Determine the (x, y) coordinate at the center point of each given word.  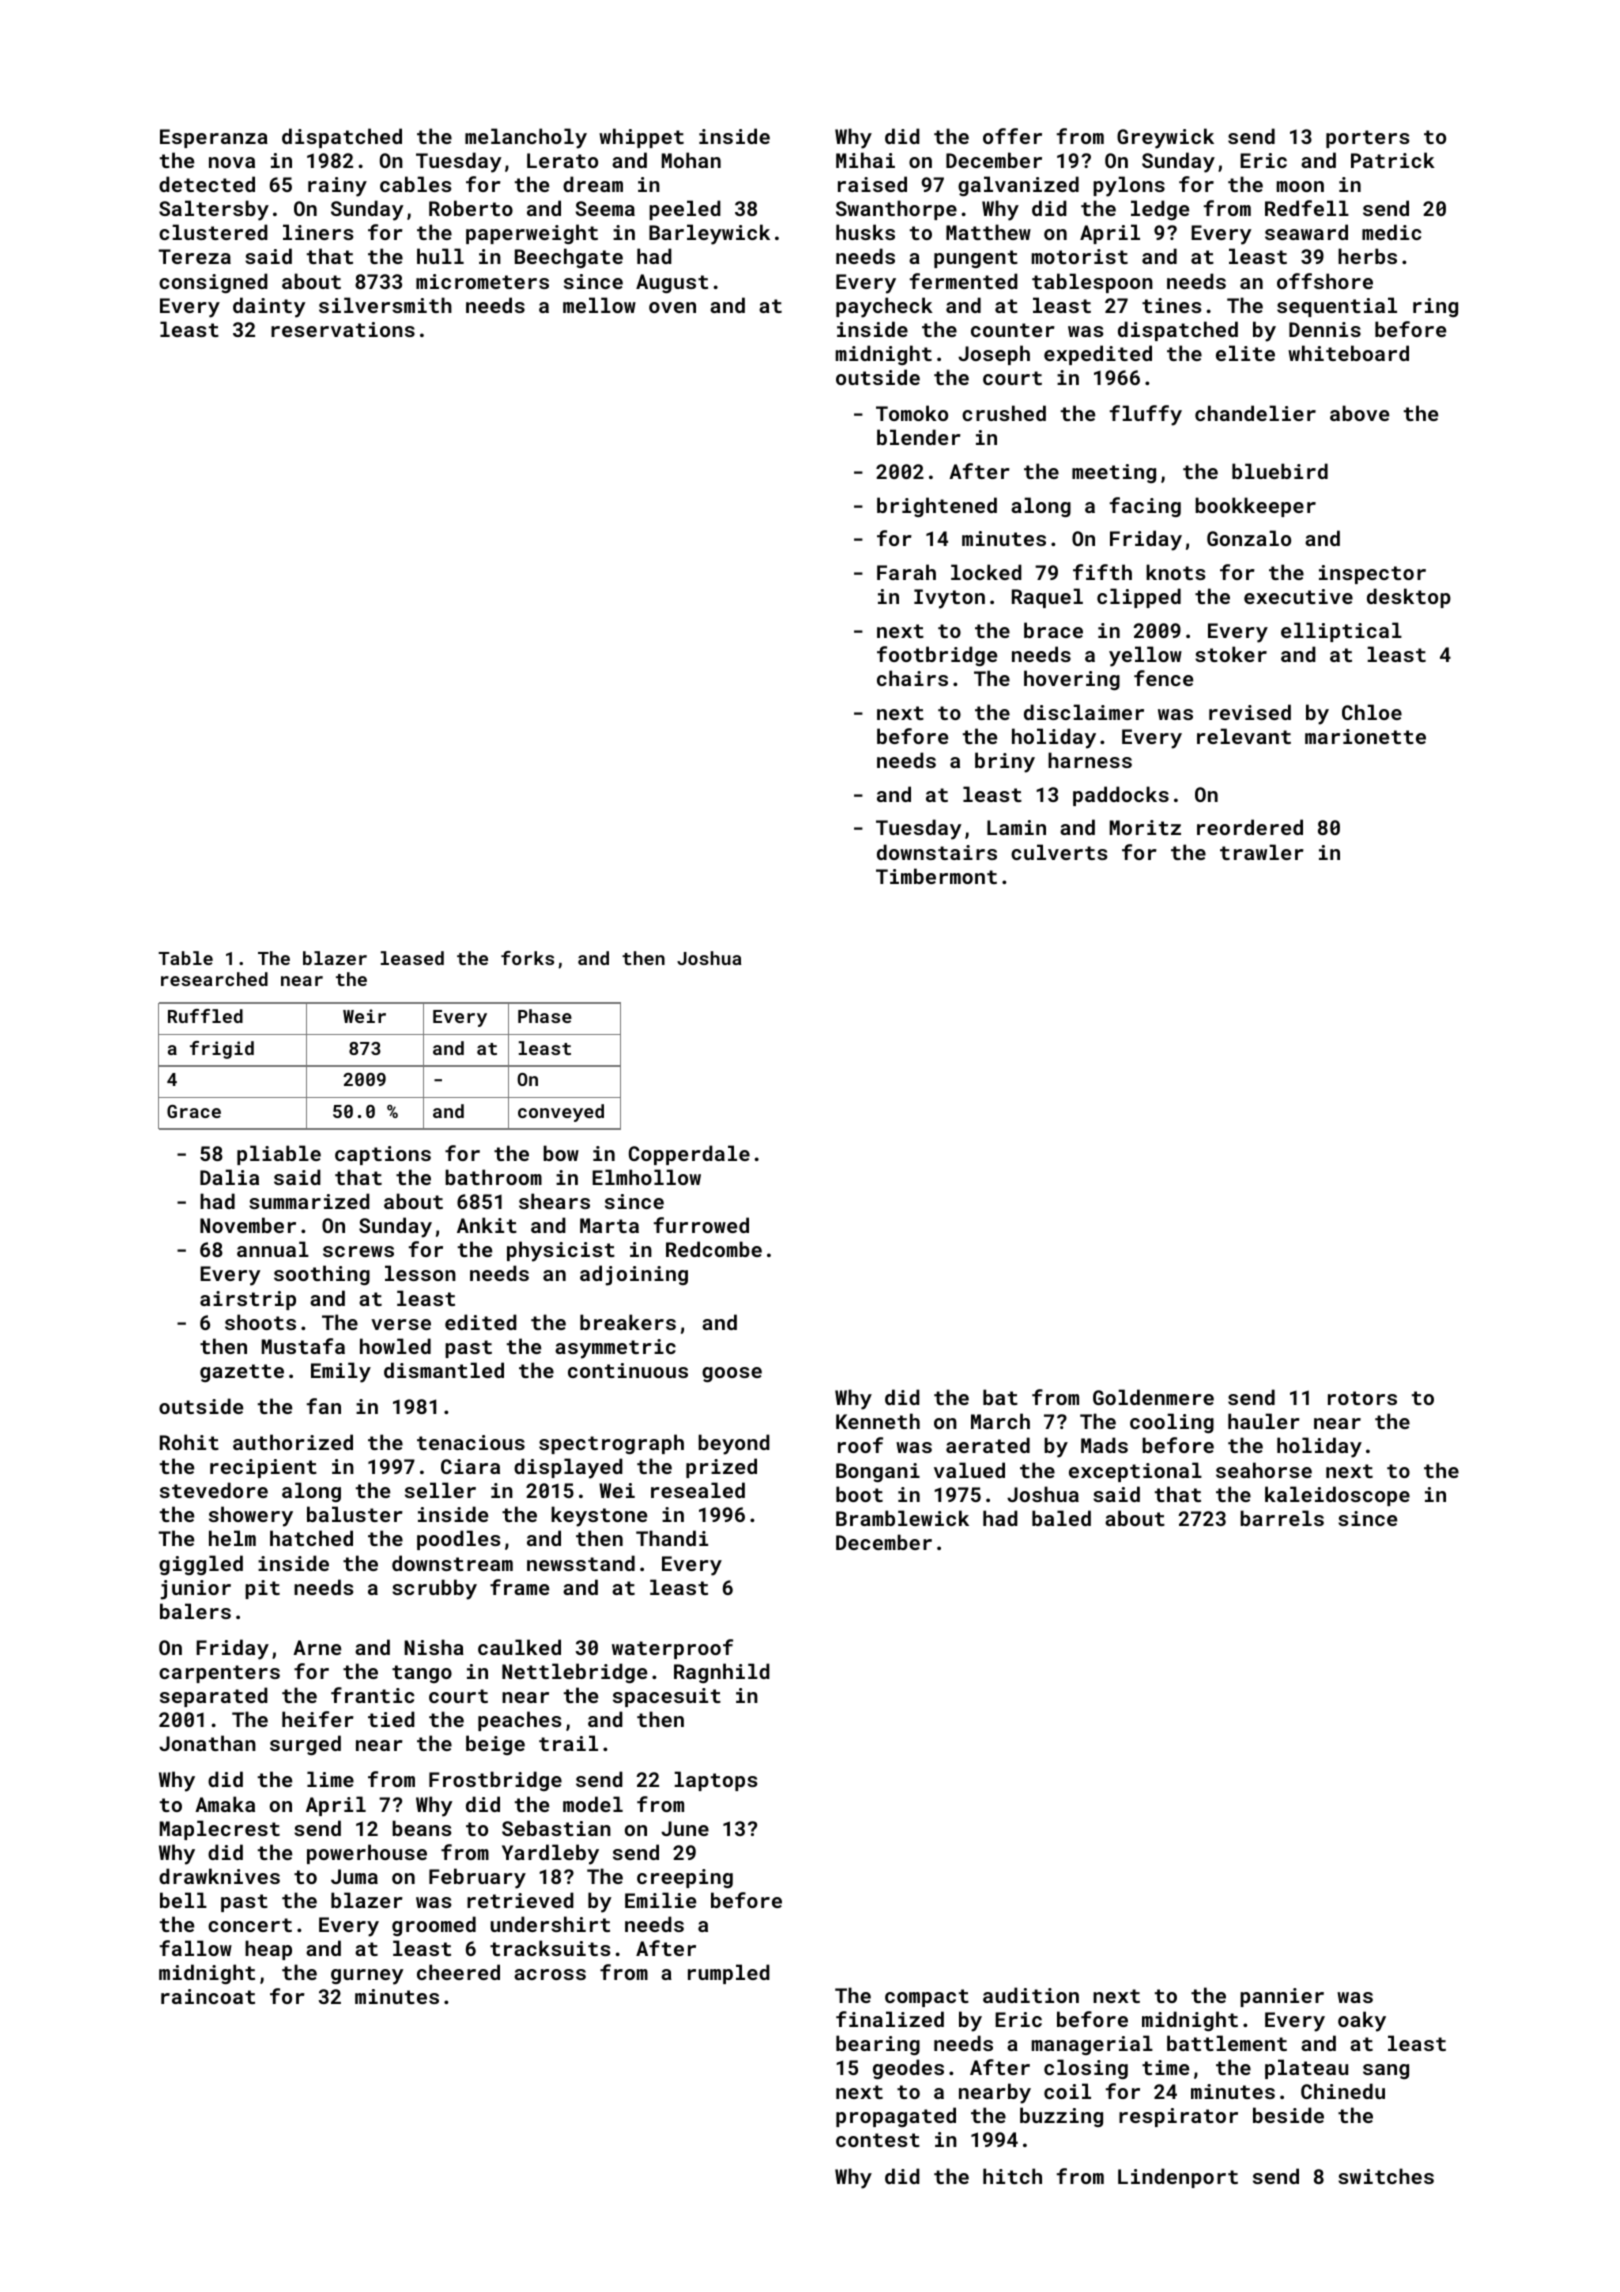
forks (527, 958)
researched (214, 979)
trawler (1262, 852)
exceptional (1135, 1472)
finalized (890, 2019)
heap (268, 1950)
